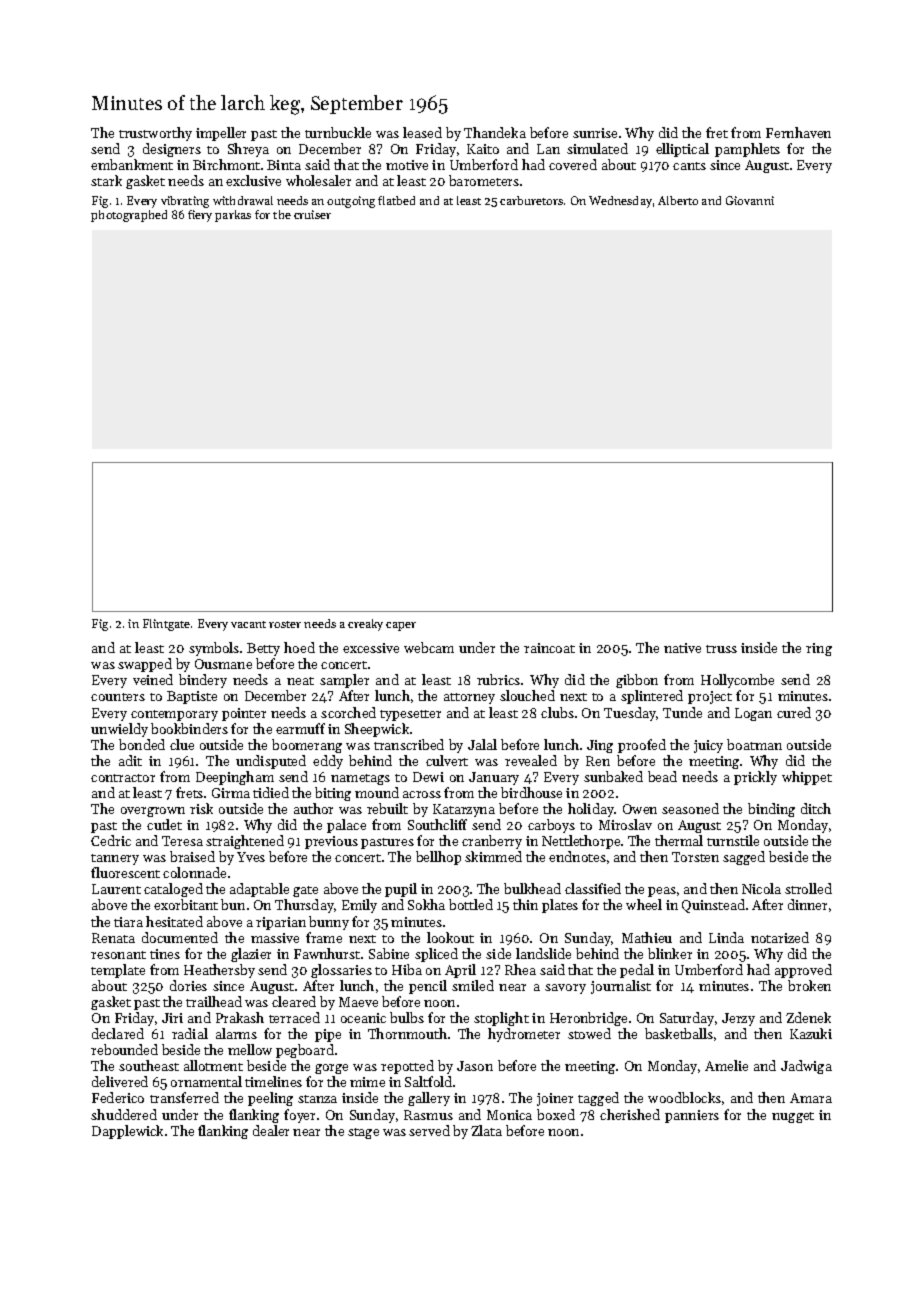  Describe the element at coordinates (750, 200) in the page. I see `Giovanni` at that location.
